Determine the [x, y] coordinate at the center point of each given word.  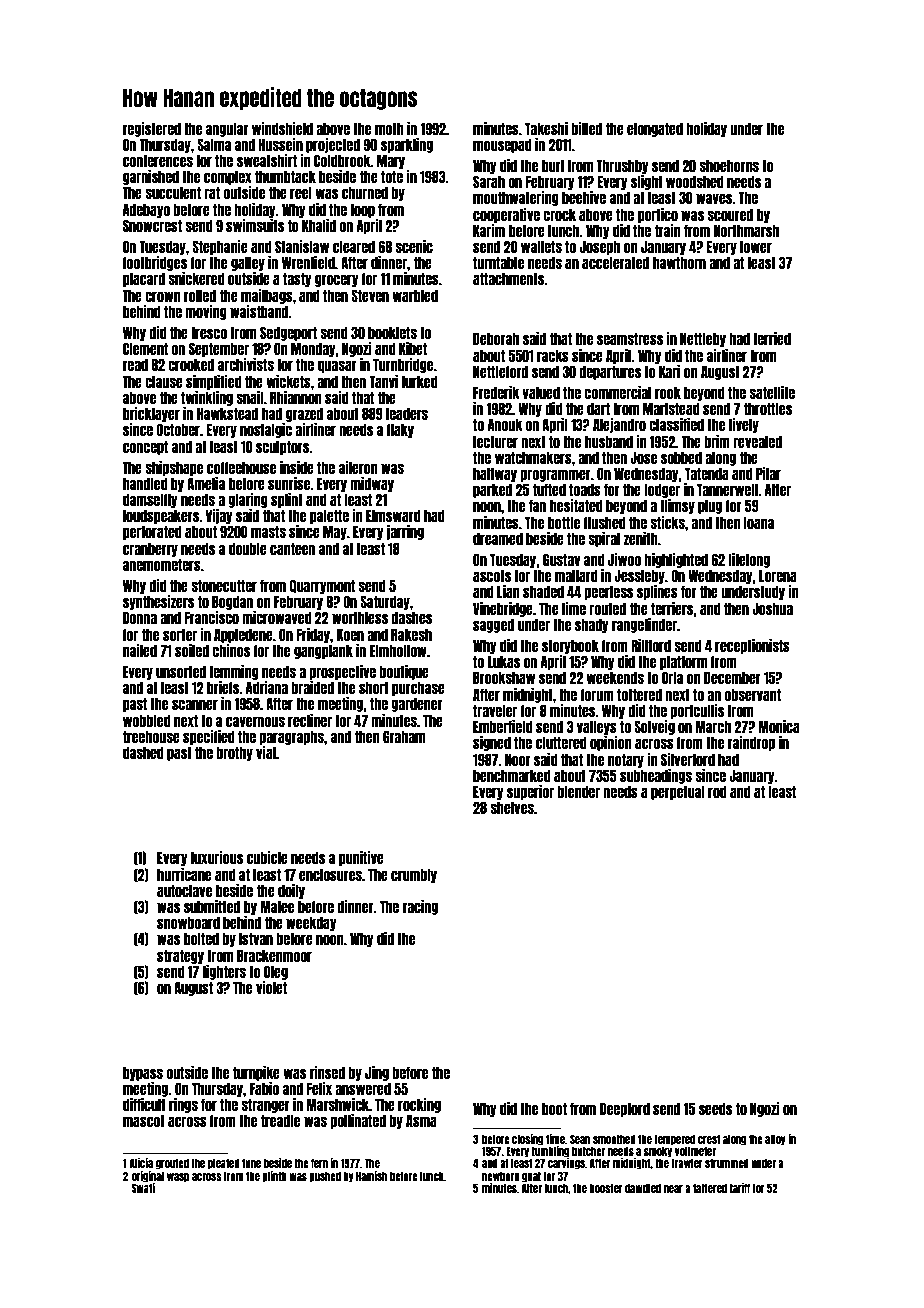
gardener [417, 704]
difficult [144, 1104]
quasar [337, 366]
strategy [180, 956]
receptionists [752, 646]
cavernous [255, 721]
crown [163, 296]
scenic [414, 246]
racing [420, 907]
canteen [292, 548]
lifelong [749, 560]
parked [492, 490]
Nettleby [703, 339]
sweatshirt [267, 160]
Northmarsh [746, 230]
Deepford [625, 1109]
